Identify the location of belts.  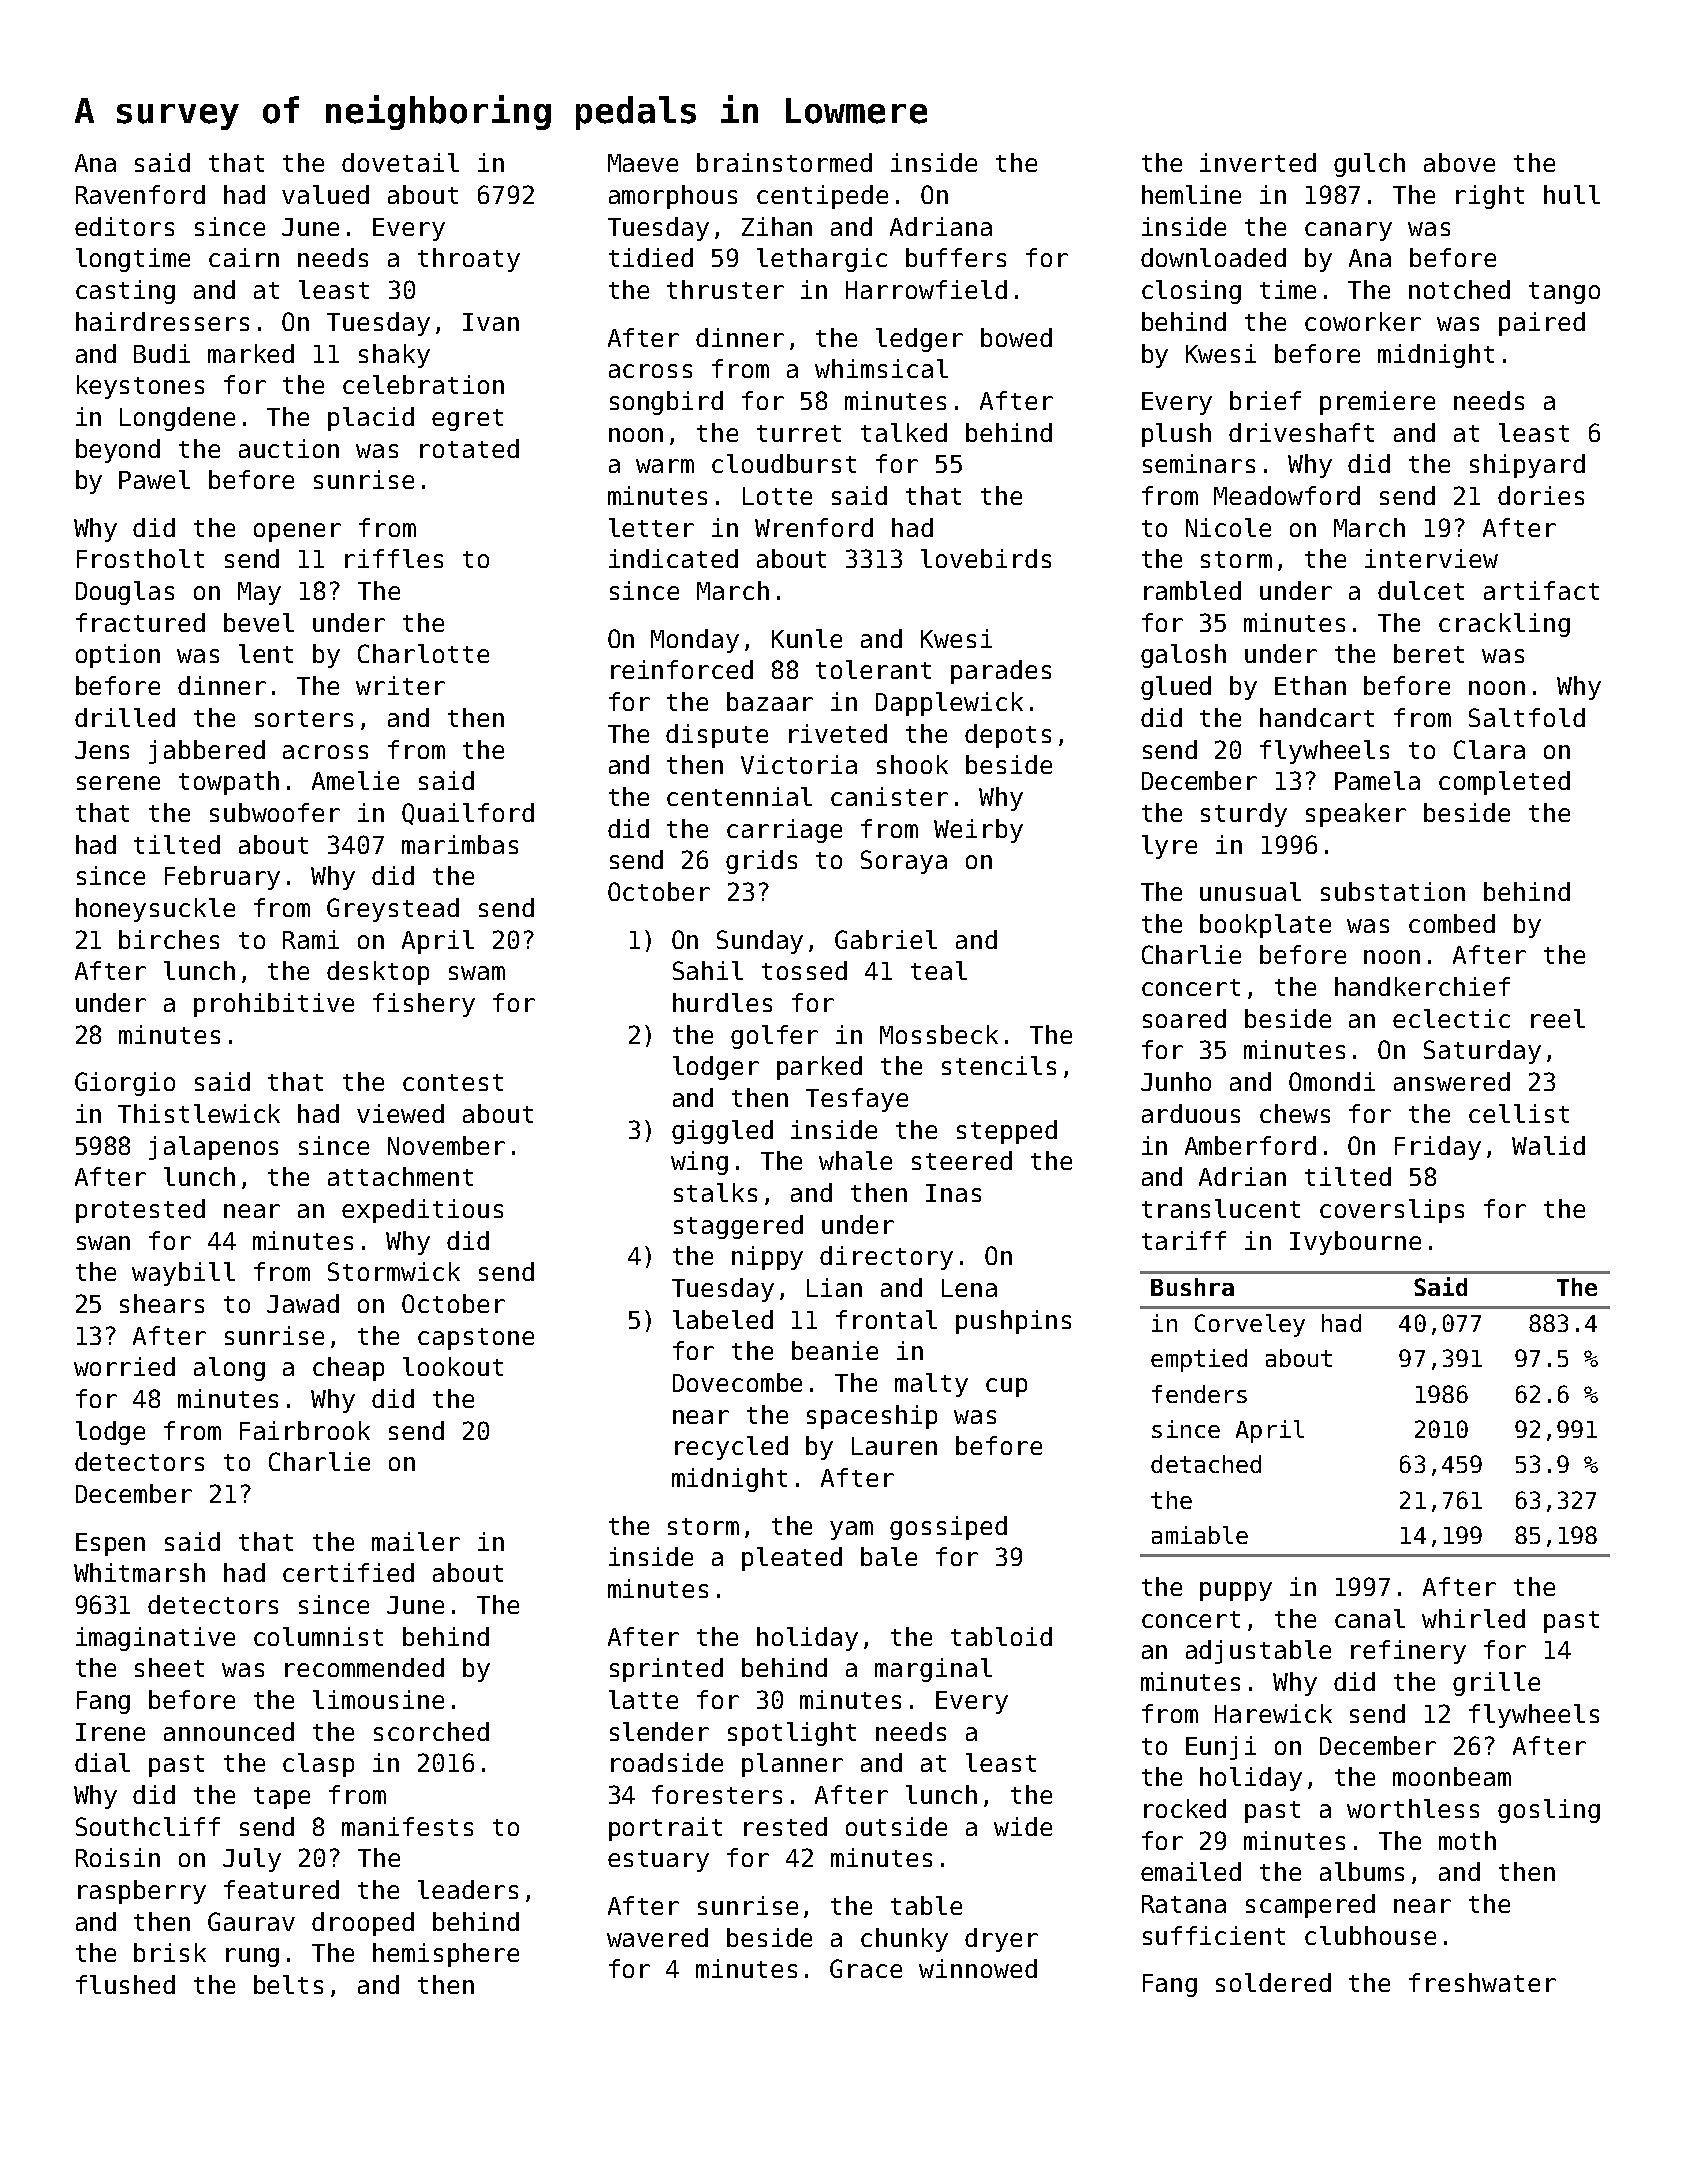
(288, 1984).
